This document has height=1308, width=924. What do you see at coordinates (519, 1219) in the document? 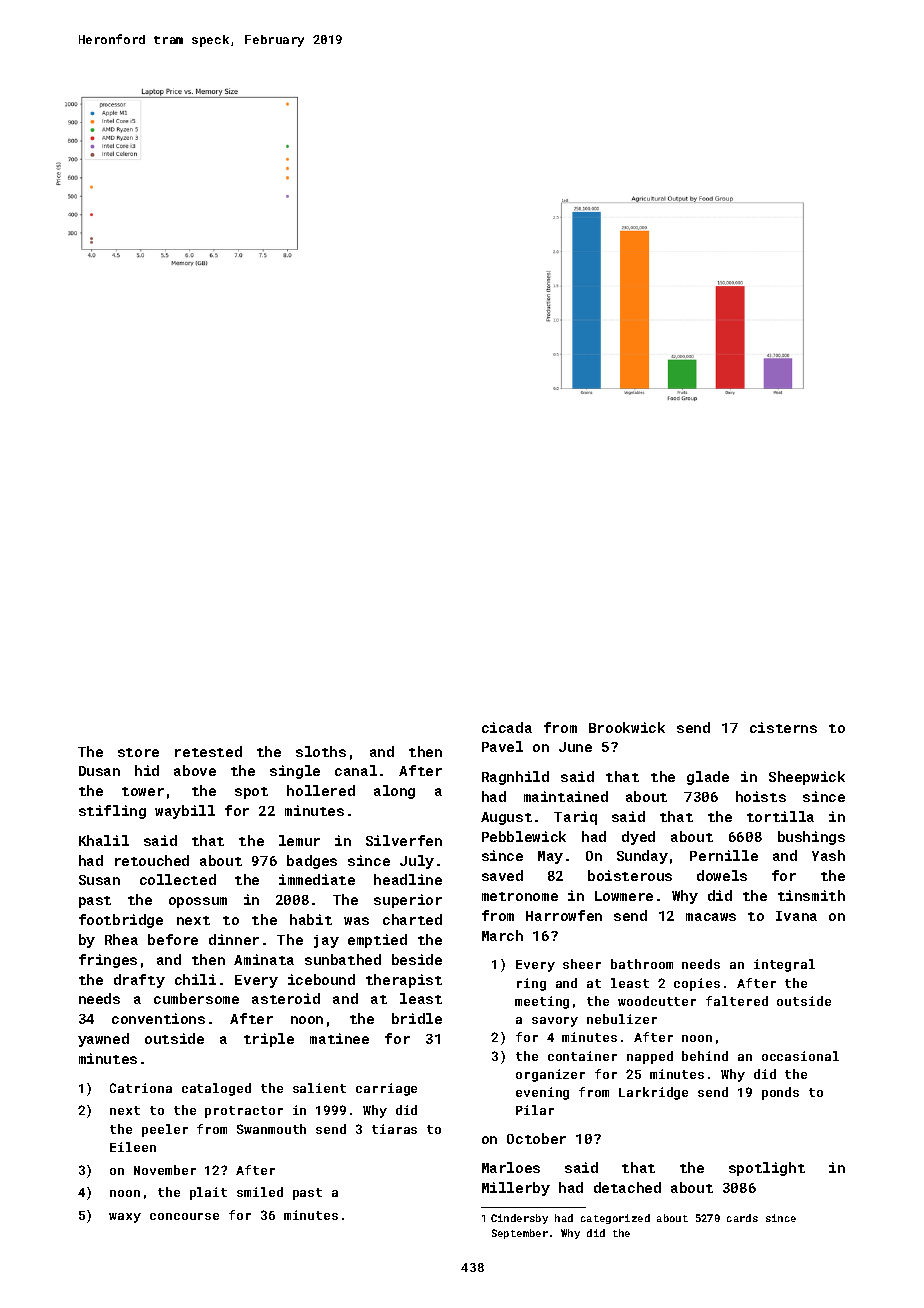
I see `Cindersby` at bounding box center [519, 1219].
